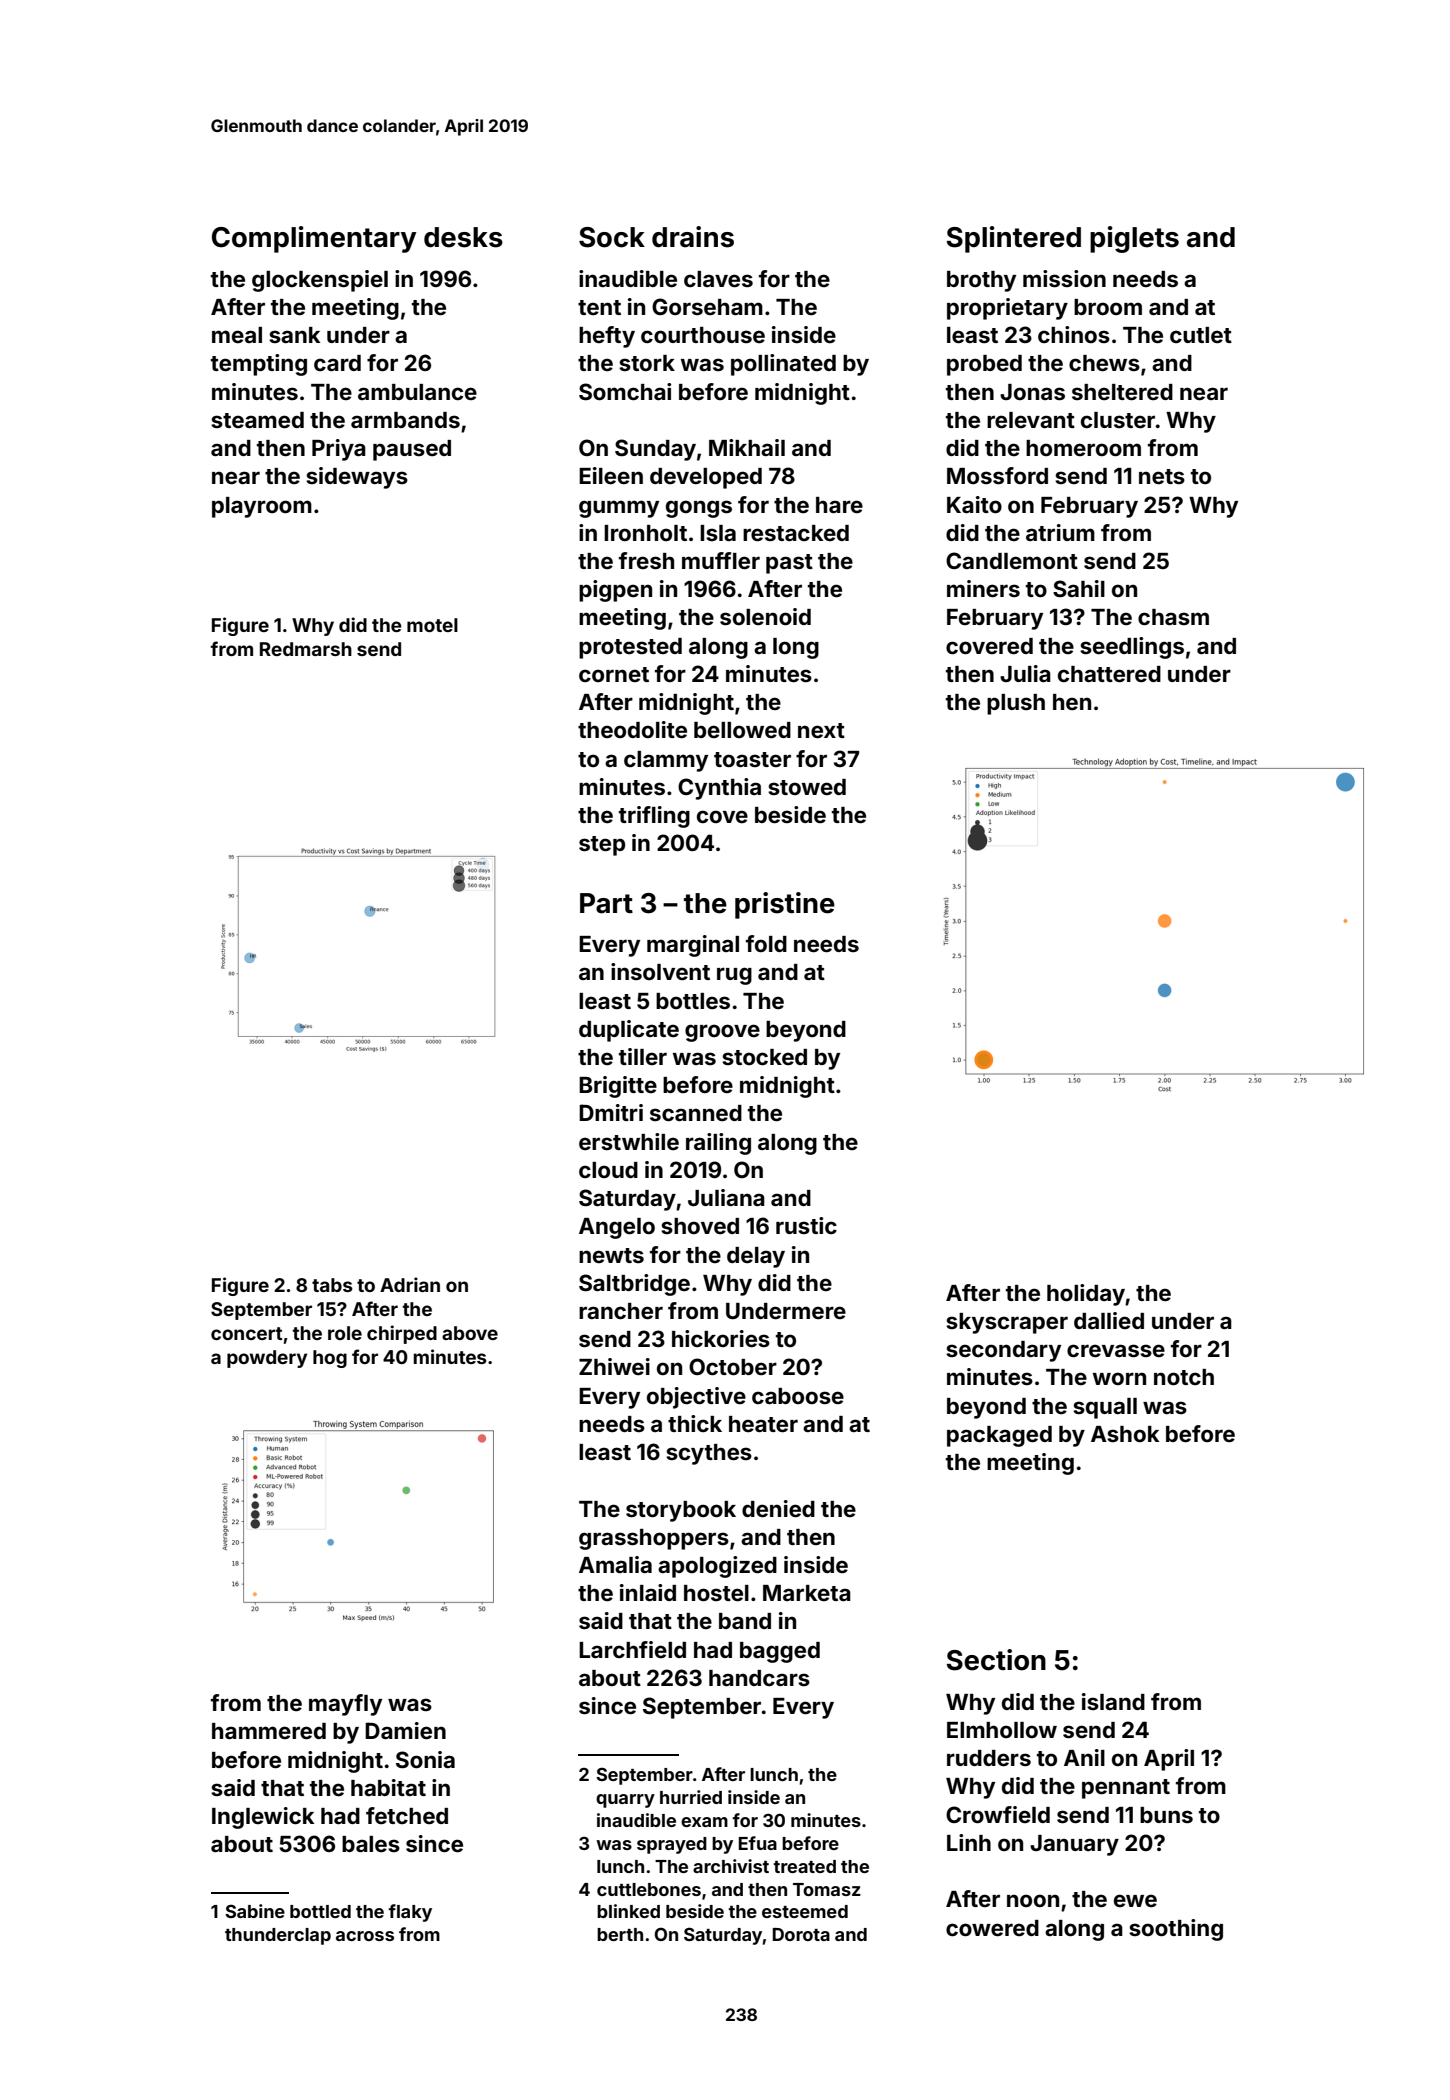 This screenshot has width=1450, height=2100. What do you see at coordinates (1086, 1295) in the screenshot?
I see `holiday` at bounding box center [1086, 1295].
